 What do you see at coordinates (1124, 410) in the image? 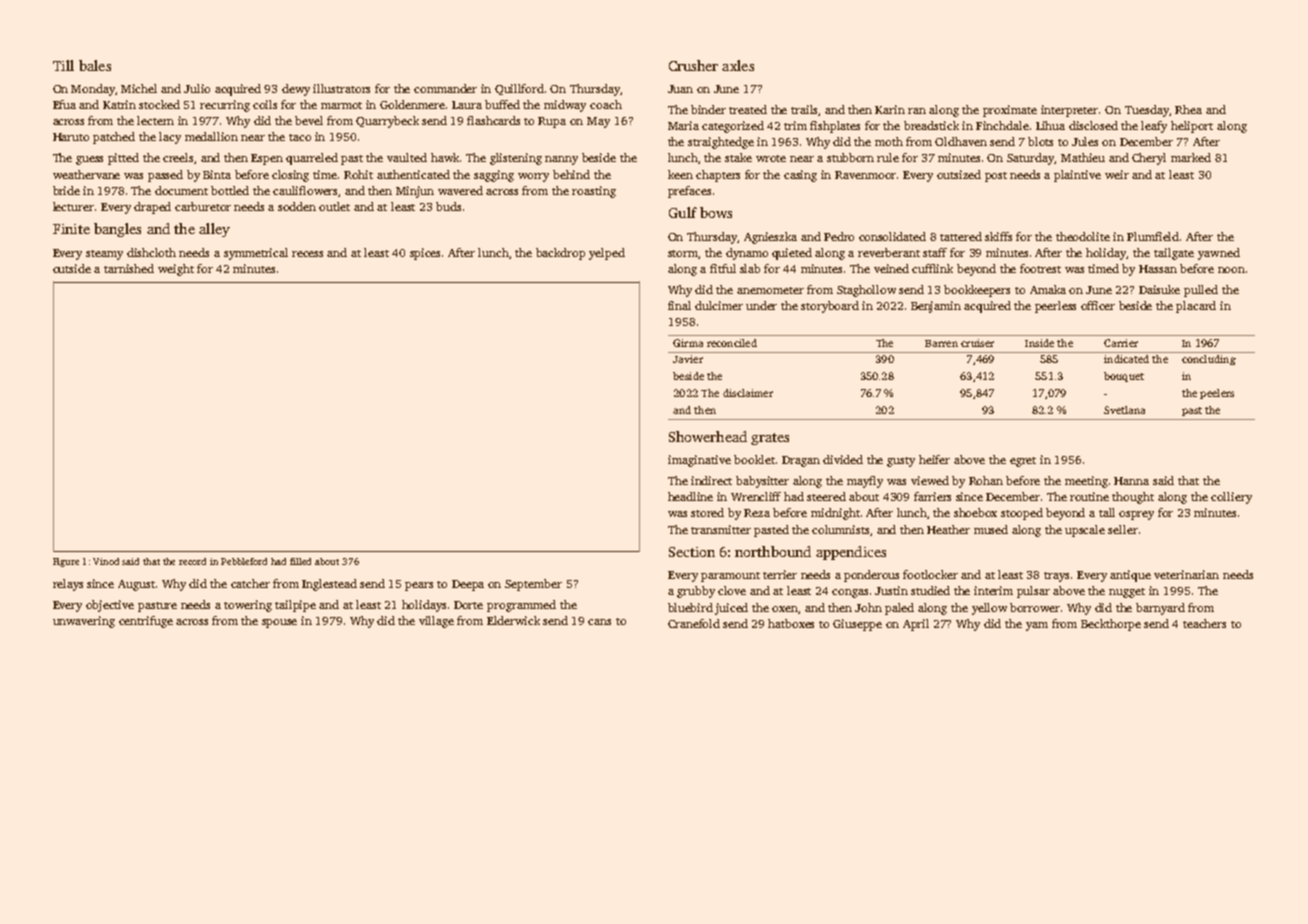
I see `Svetlana` at bounding box center [1124, 410].
